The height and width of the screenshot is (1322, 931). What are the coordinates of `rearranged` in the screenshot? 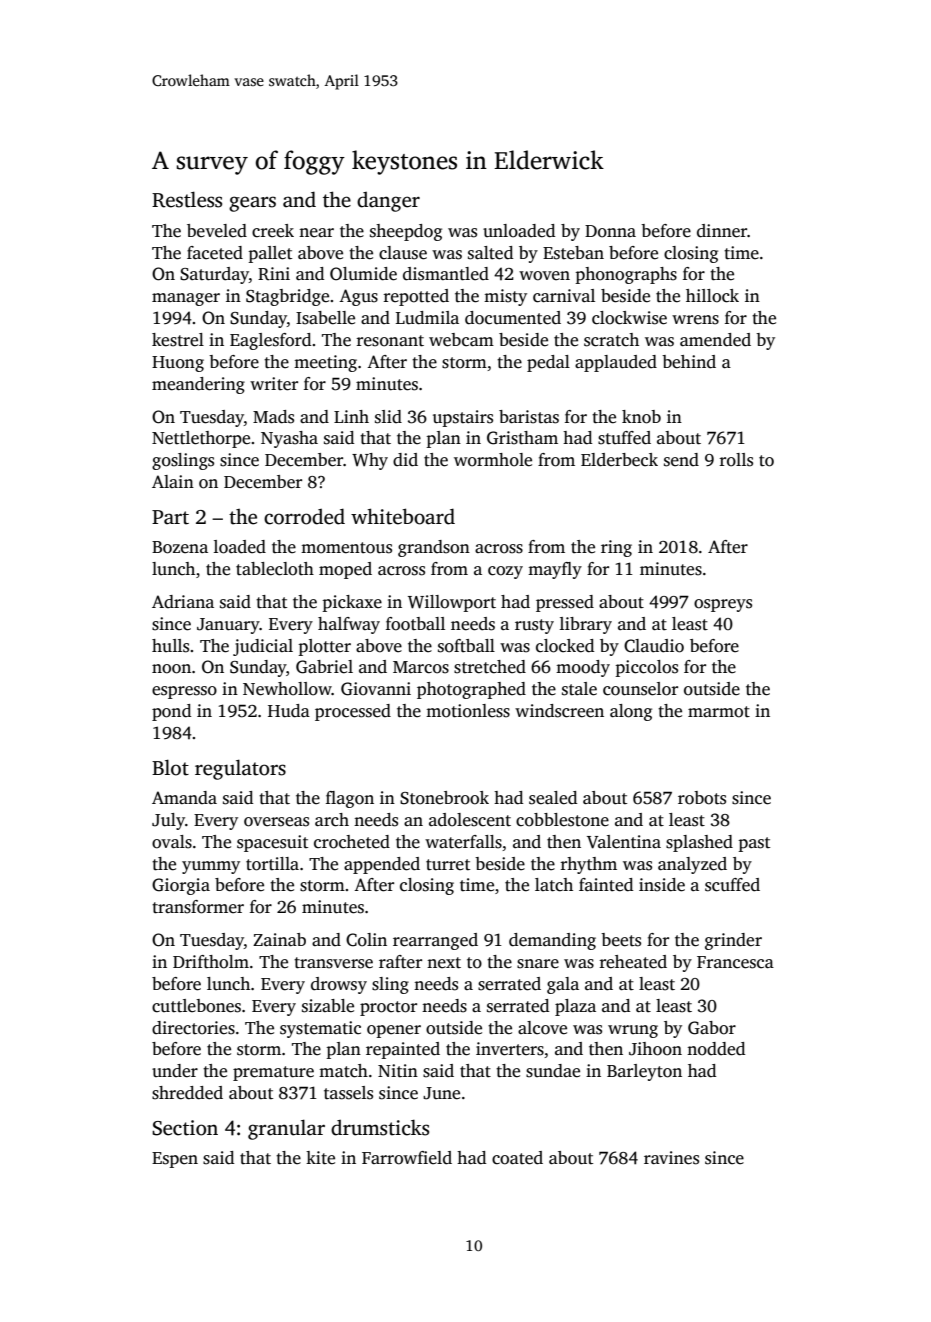 It's located at (435, 941).
